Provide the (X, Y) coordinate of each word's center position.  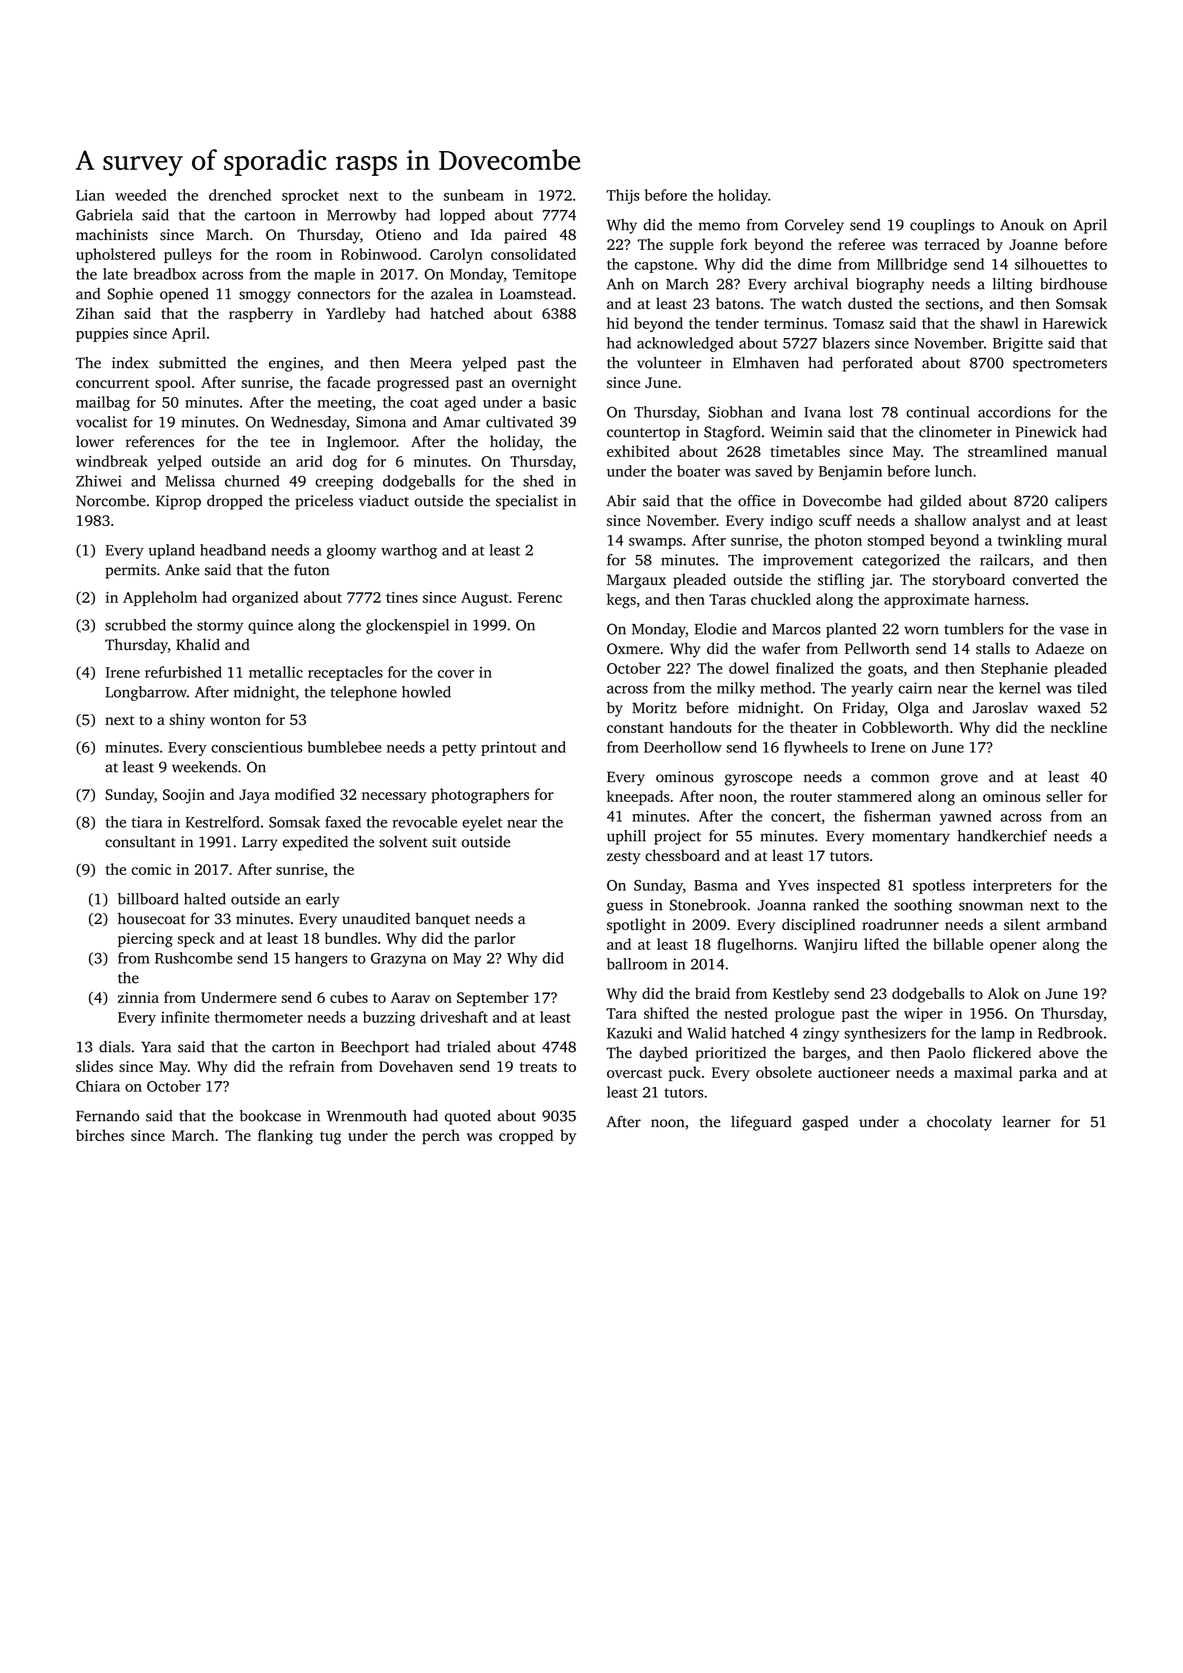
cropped (526, 1137)
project (677, 837)
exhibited (638, 451)
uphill (626, 837)
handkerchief (1002, 836)
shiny (187, 721)
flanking (285, 1137)
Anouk (1022, 225)
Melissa (190, 481)
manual (1082, 451)
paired (525, 236)
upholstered (116, 255)
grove (959, 780)
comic (151, 869)
